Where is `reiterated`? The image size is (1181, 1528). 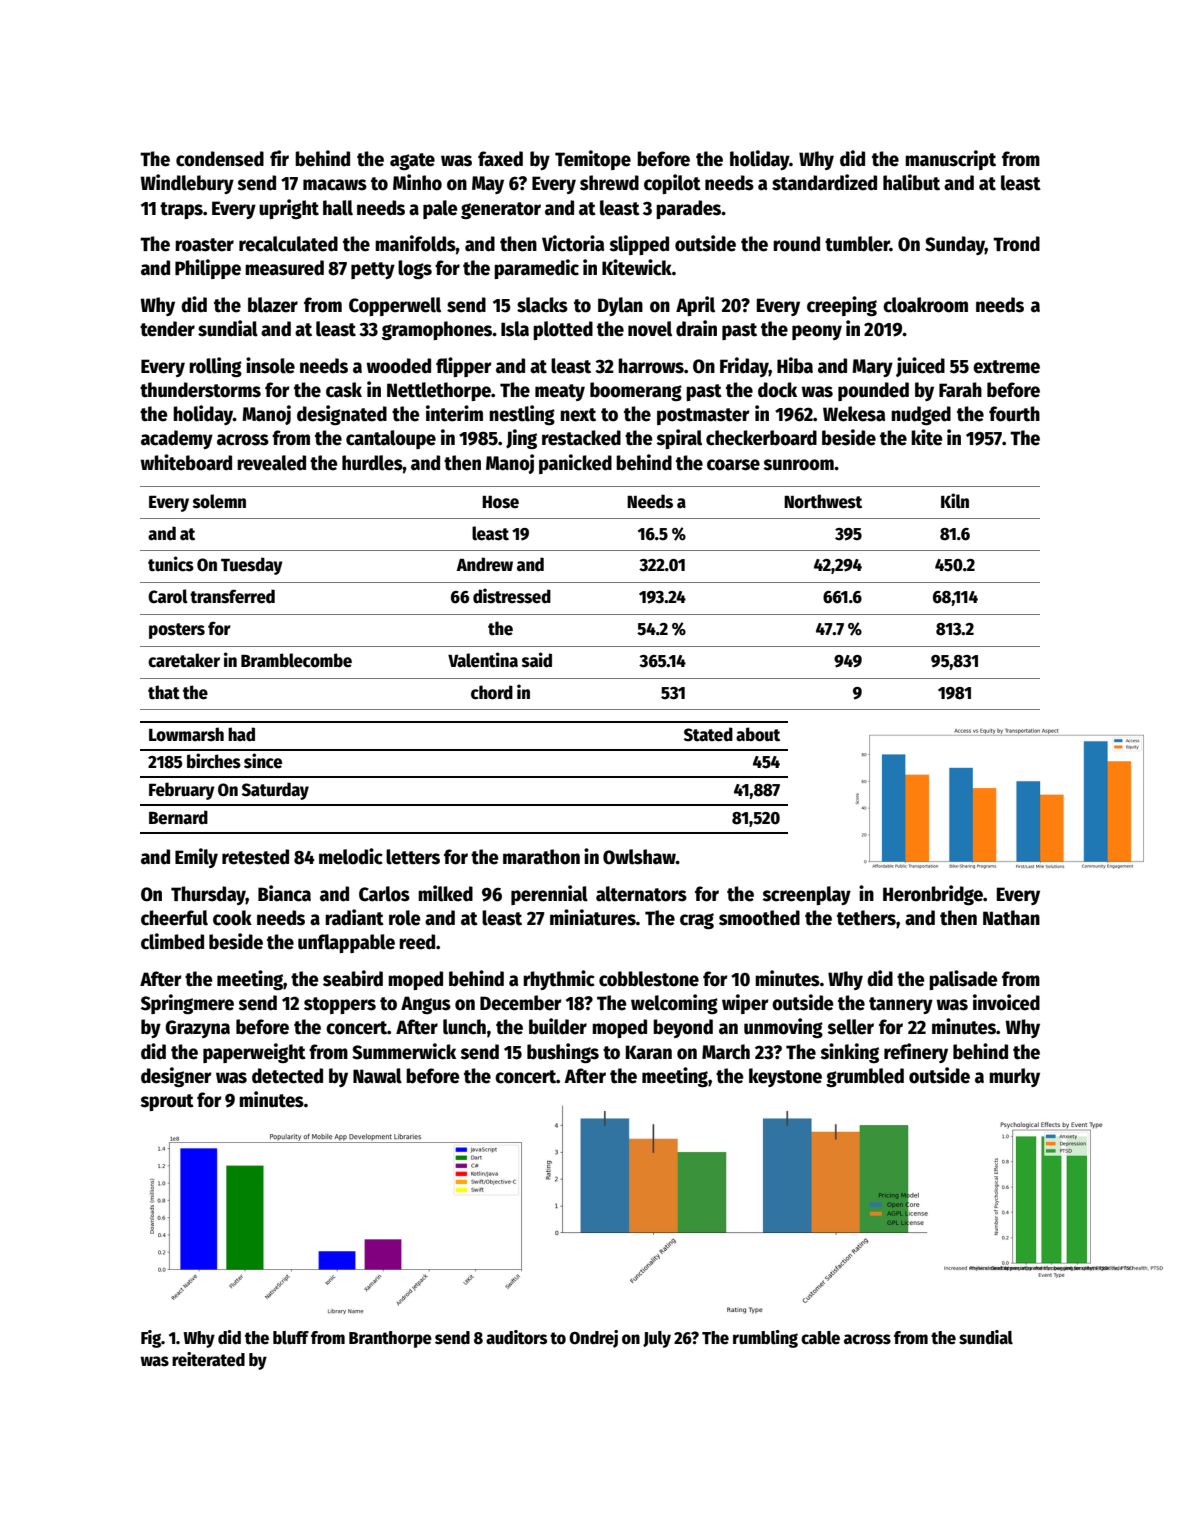
reiterated is located at coordinates (208, 1359).
